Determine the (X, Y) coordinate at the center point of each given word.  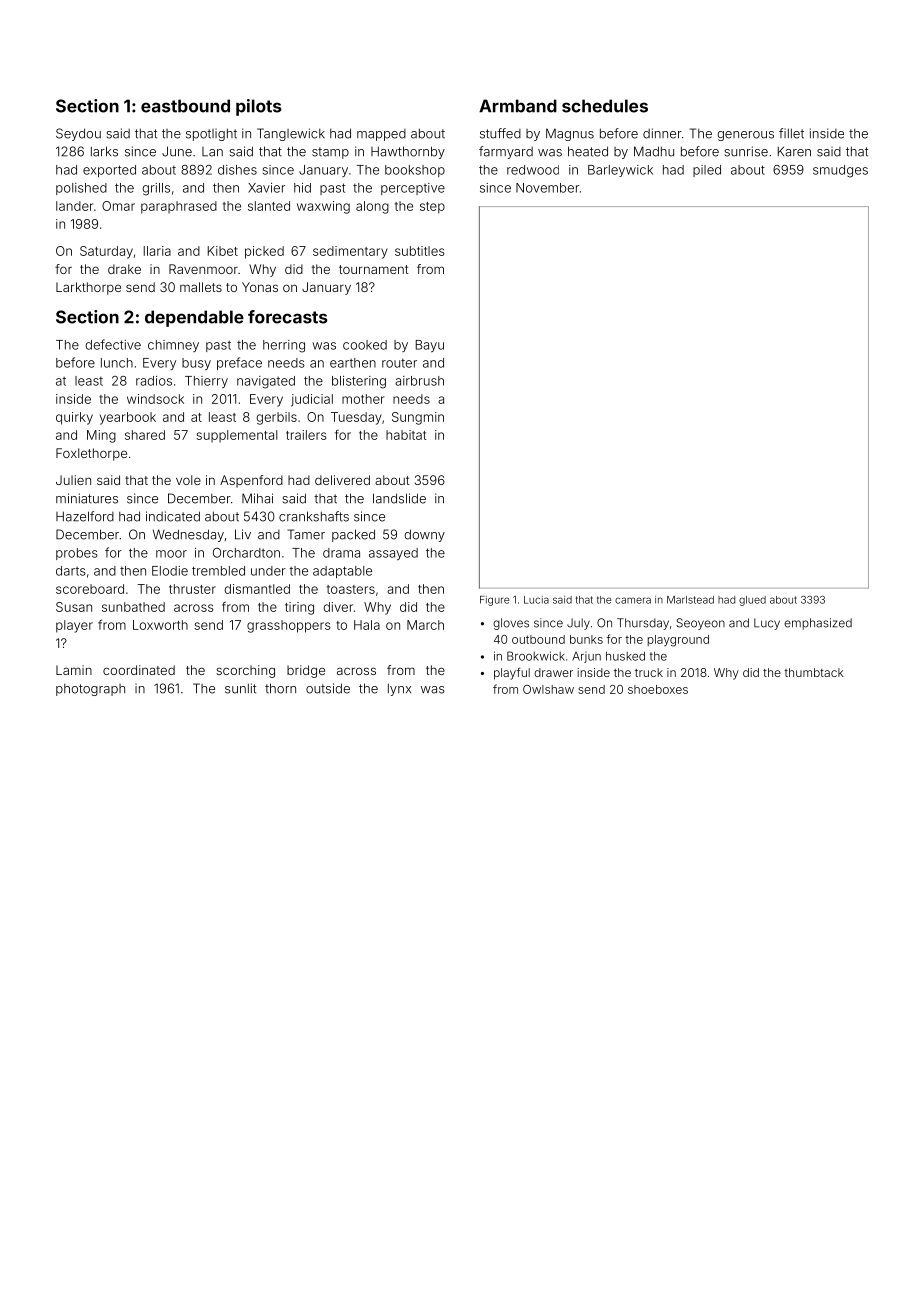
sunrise (746, 151)
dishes (237, 170)
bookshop (415, 171)
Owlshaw (548, 689)
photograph (90, 690)
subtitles (420, 251)
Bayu (430, 346)
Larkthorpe (88, 288)
